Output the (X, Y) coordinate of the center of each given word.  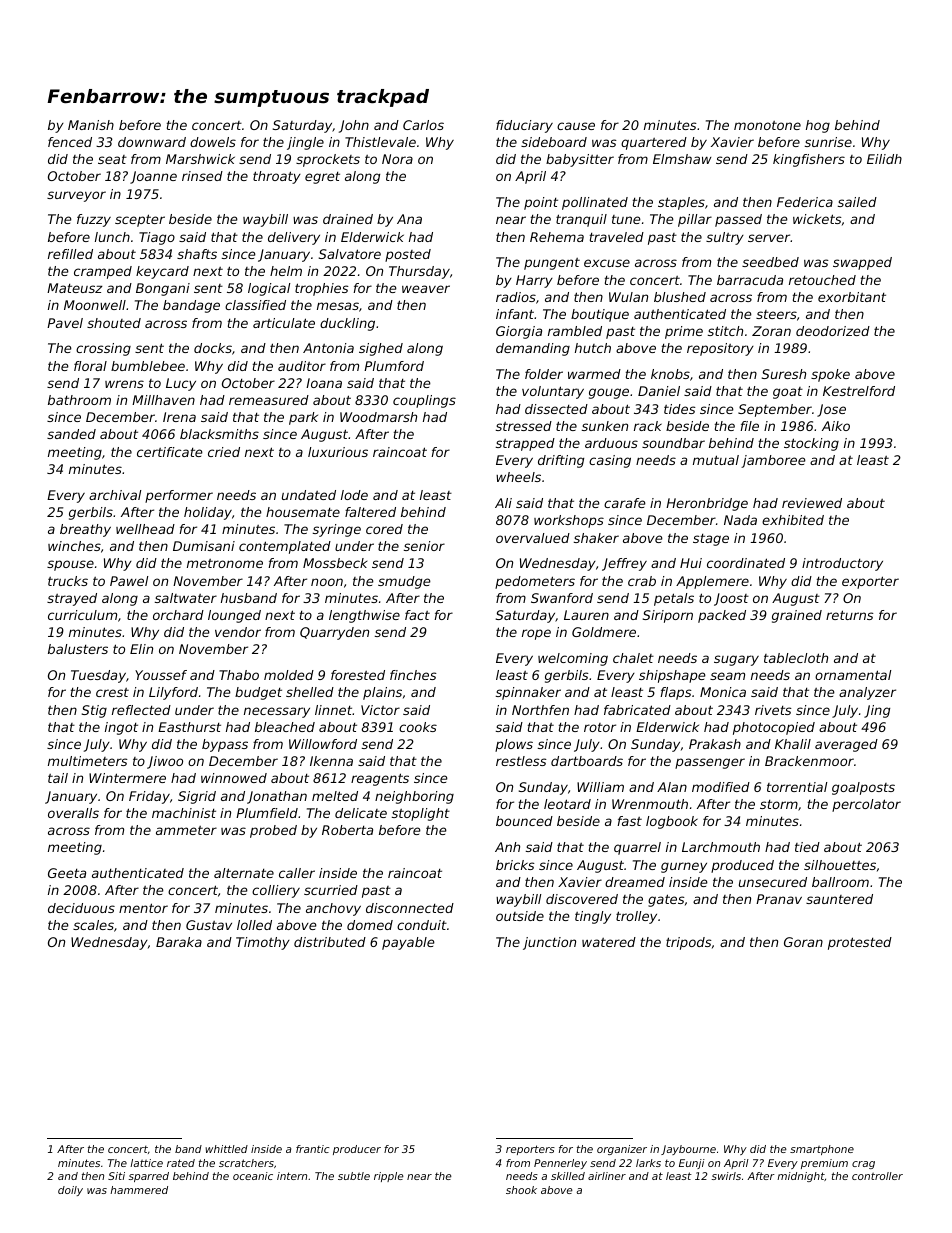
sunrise (828, 142)
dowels (213, 142)
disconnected (410, 908)
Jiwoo (165, 762)
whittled (226, 1149)
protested (860, 943)
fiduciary (524, 126)
